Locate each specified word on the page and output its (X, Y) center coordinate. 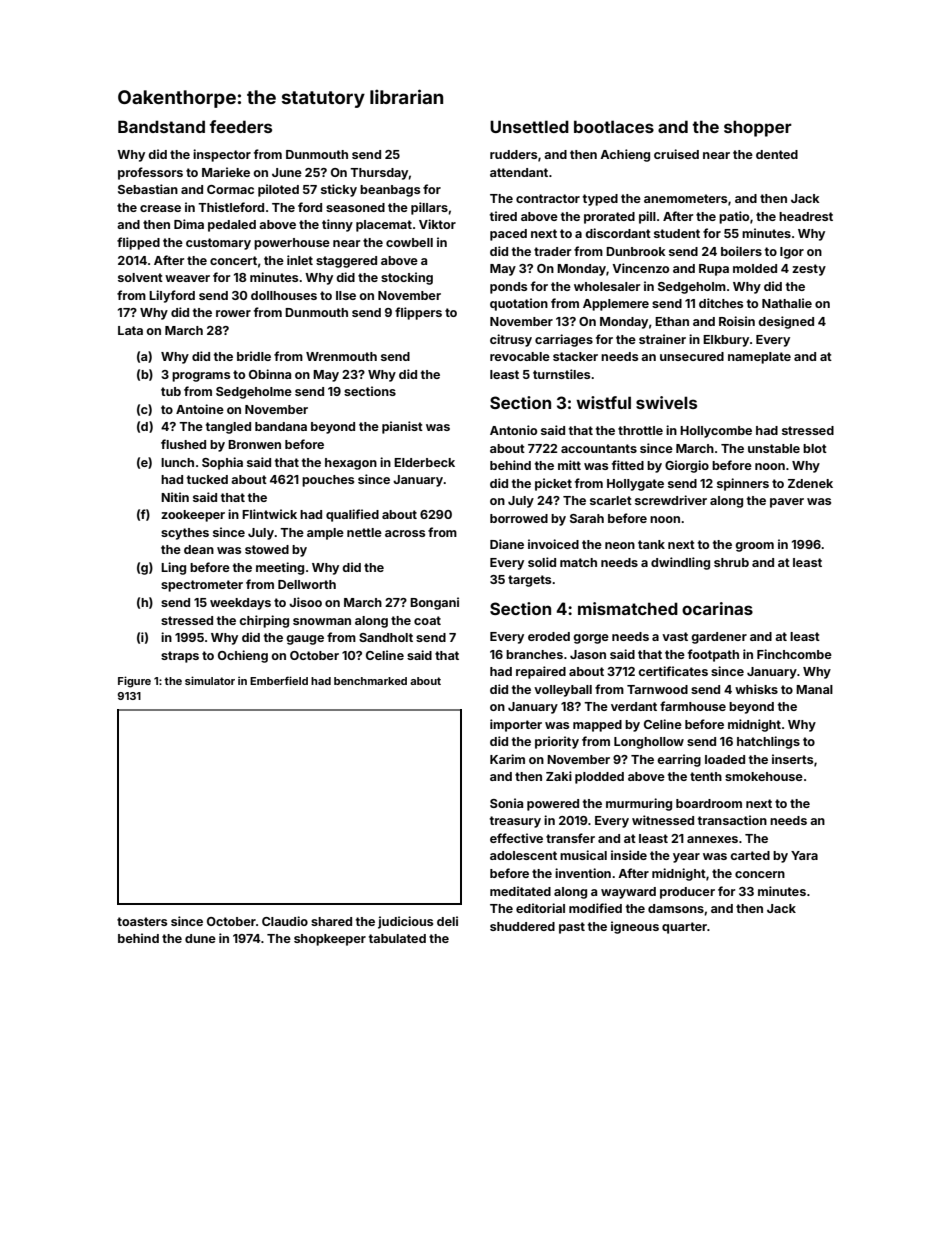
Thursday (379, 174)
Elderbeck (424, 462)
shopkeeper (330, 940)
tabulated (397, 938)
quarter (684, 928)
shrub (731, 562)
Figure (134, 682)
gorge (591, 639)
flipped (138, 243)
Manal (814, 689)
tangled (228, 428)
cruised (676, 154)
